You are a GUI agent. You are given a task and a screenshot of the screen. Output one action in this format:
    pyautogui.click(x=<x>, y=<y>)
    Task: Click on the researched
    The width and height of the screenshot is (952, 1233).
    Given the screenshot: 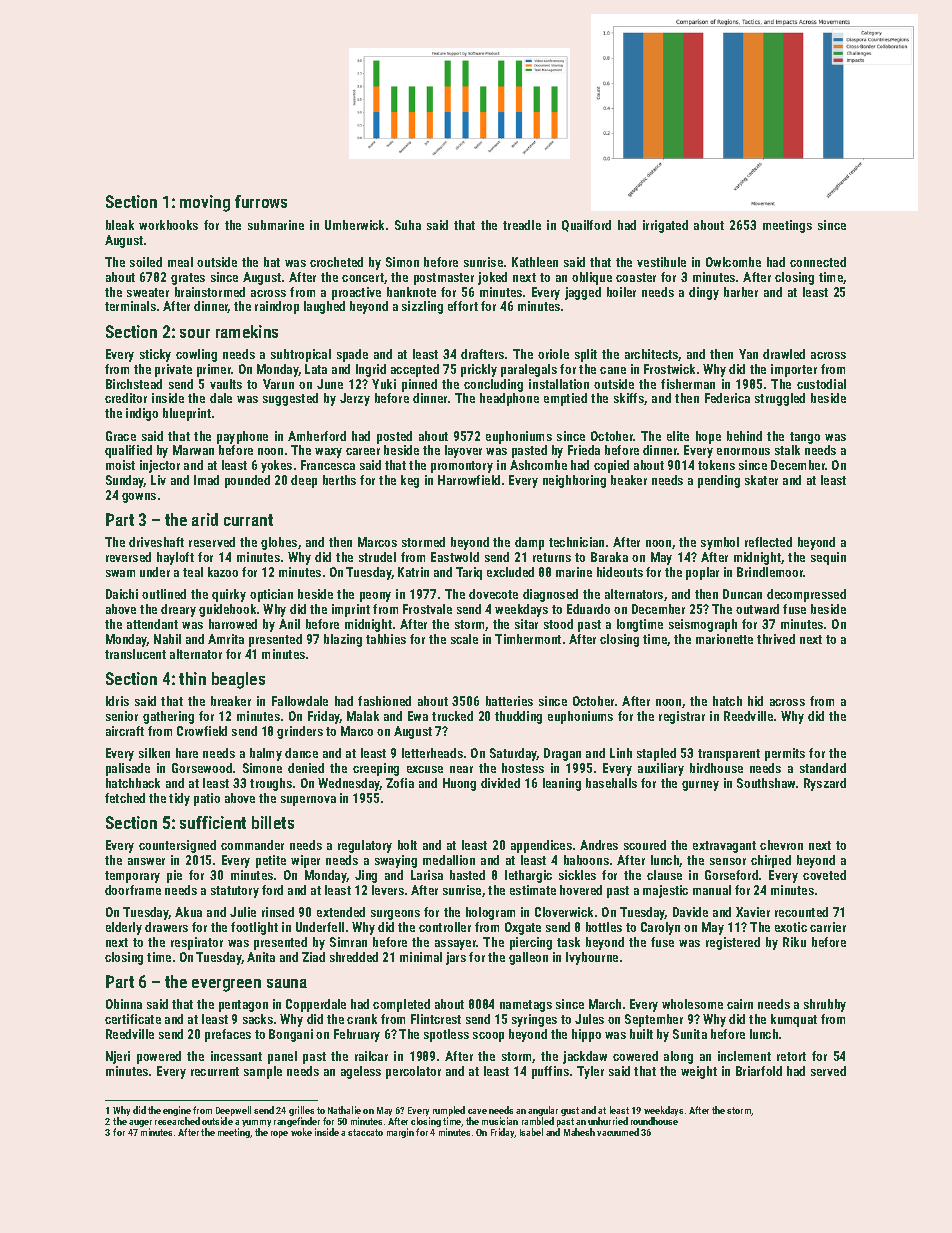 What is the action you would take?
    pyautogui.click(x=177, y=1121)
